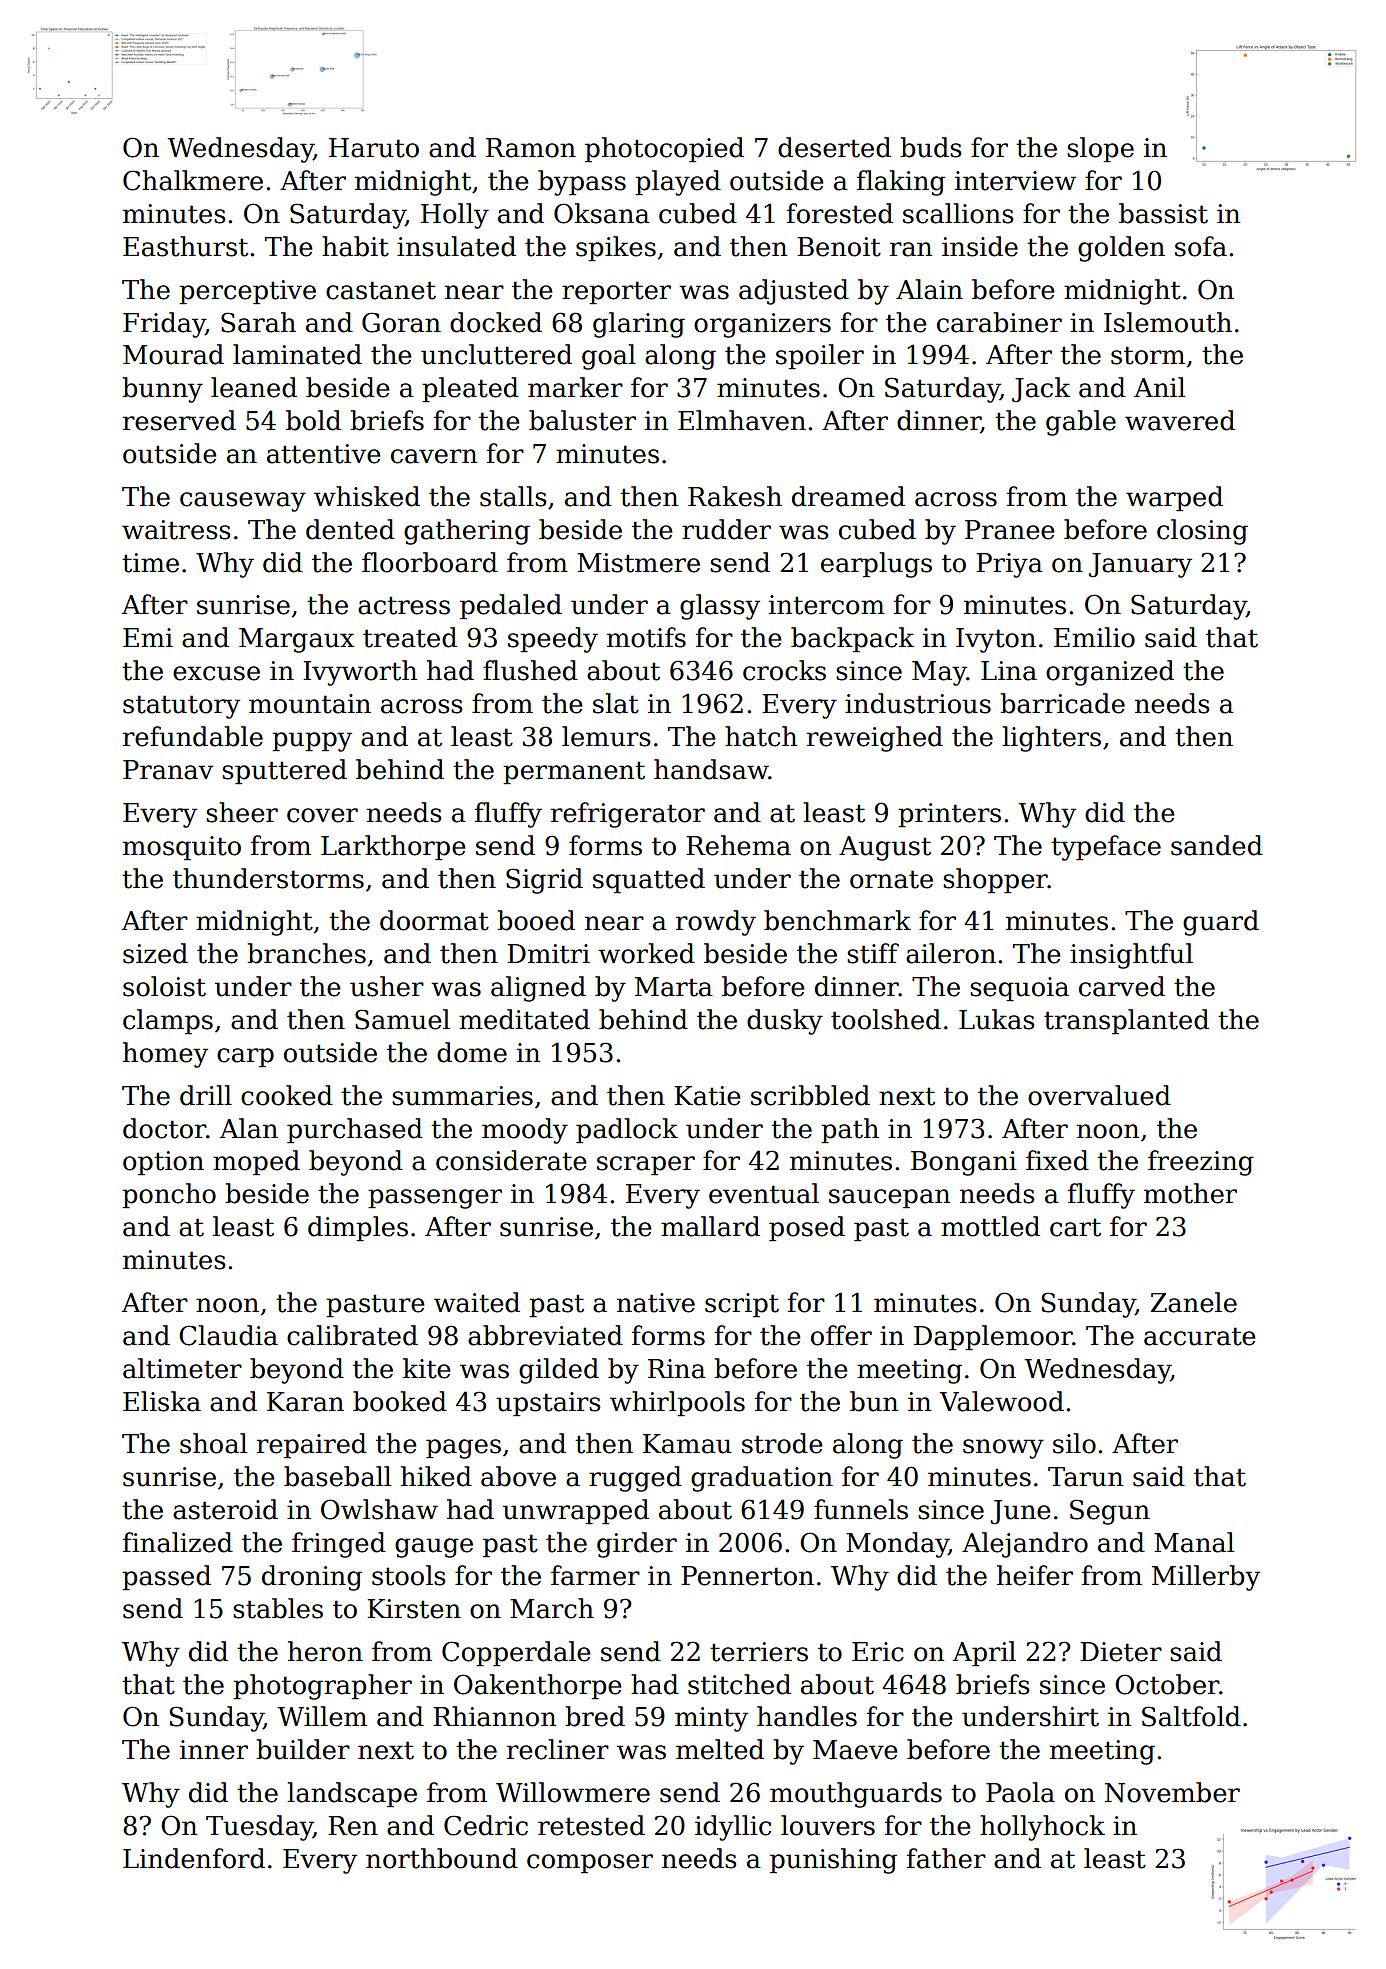 This screenshot has width=1386, height=1969. Describe the element at coordinates (1131, 956) in the screenshot. I see `insightful` at that location.
